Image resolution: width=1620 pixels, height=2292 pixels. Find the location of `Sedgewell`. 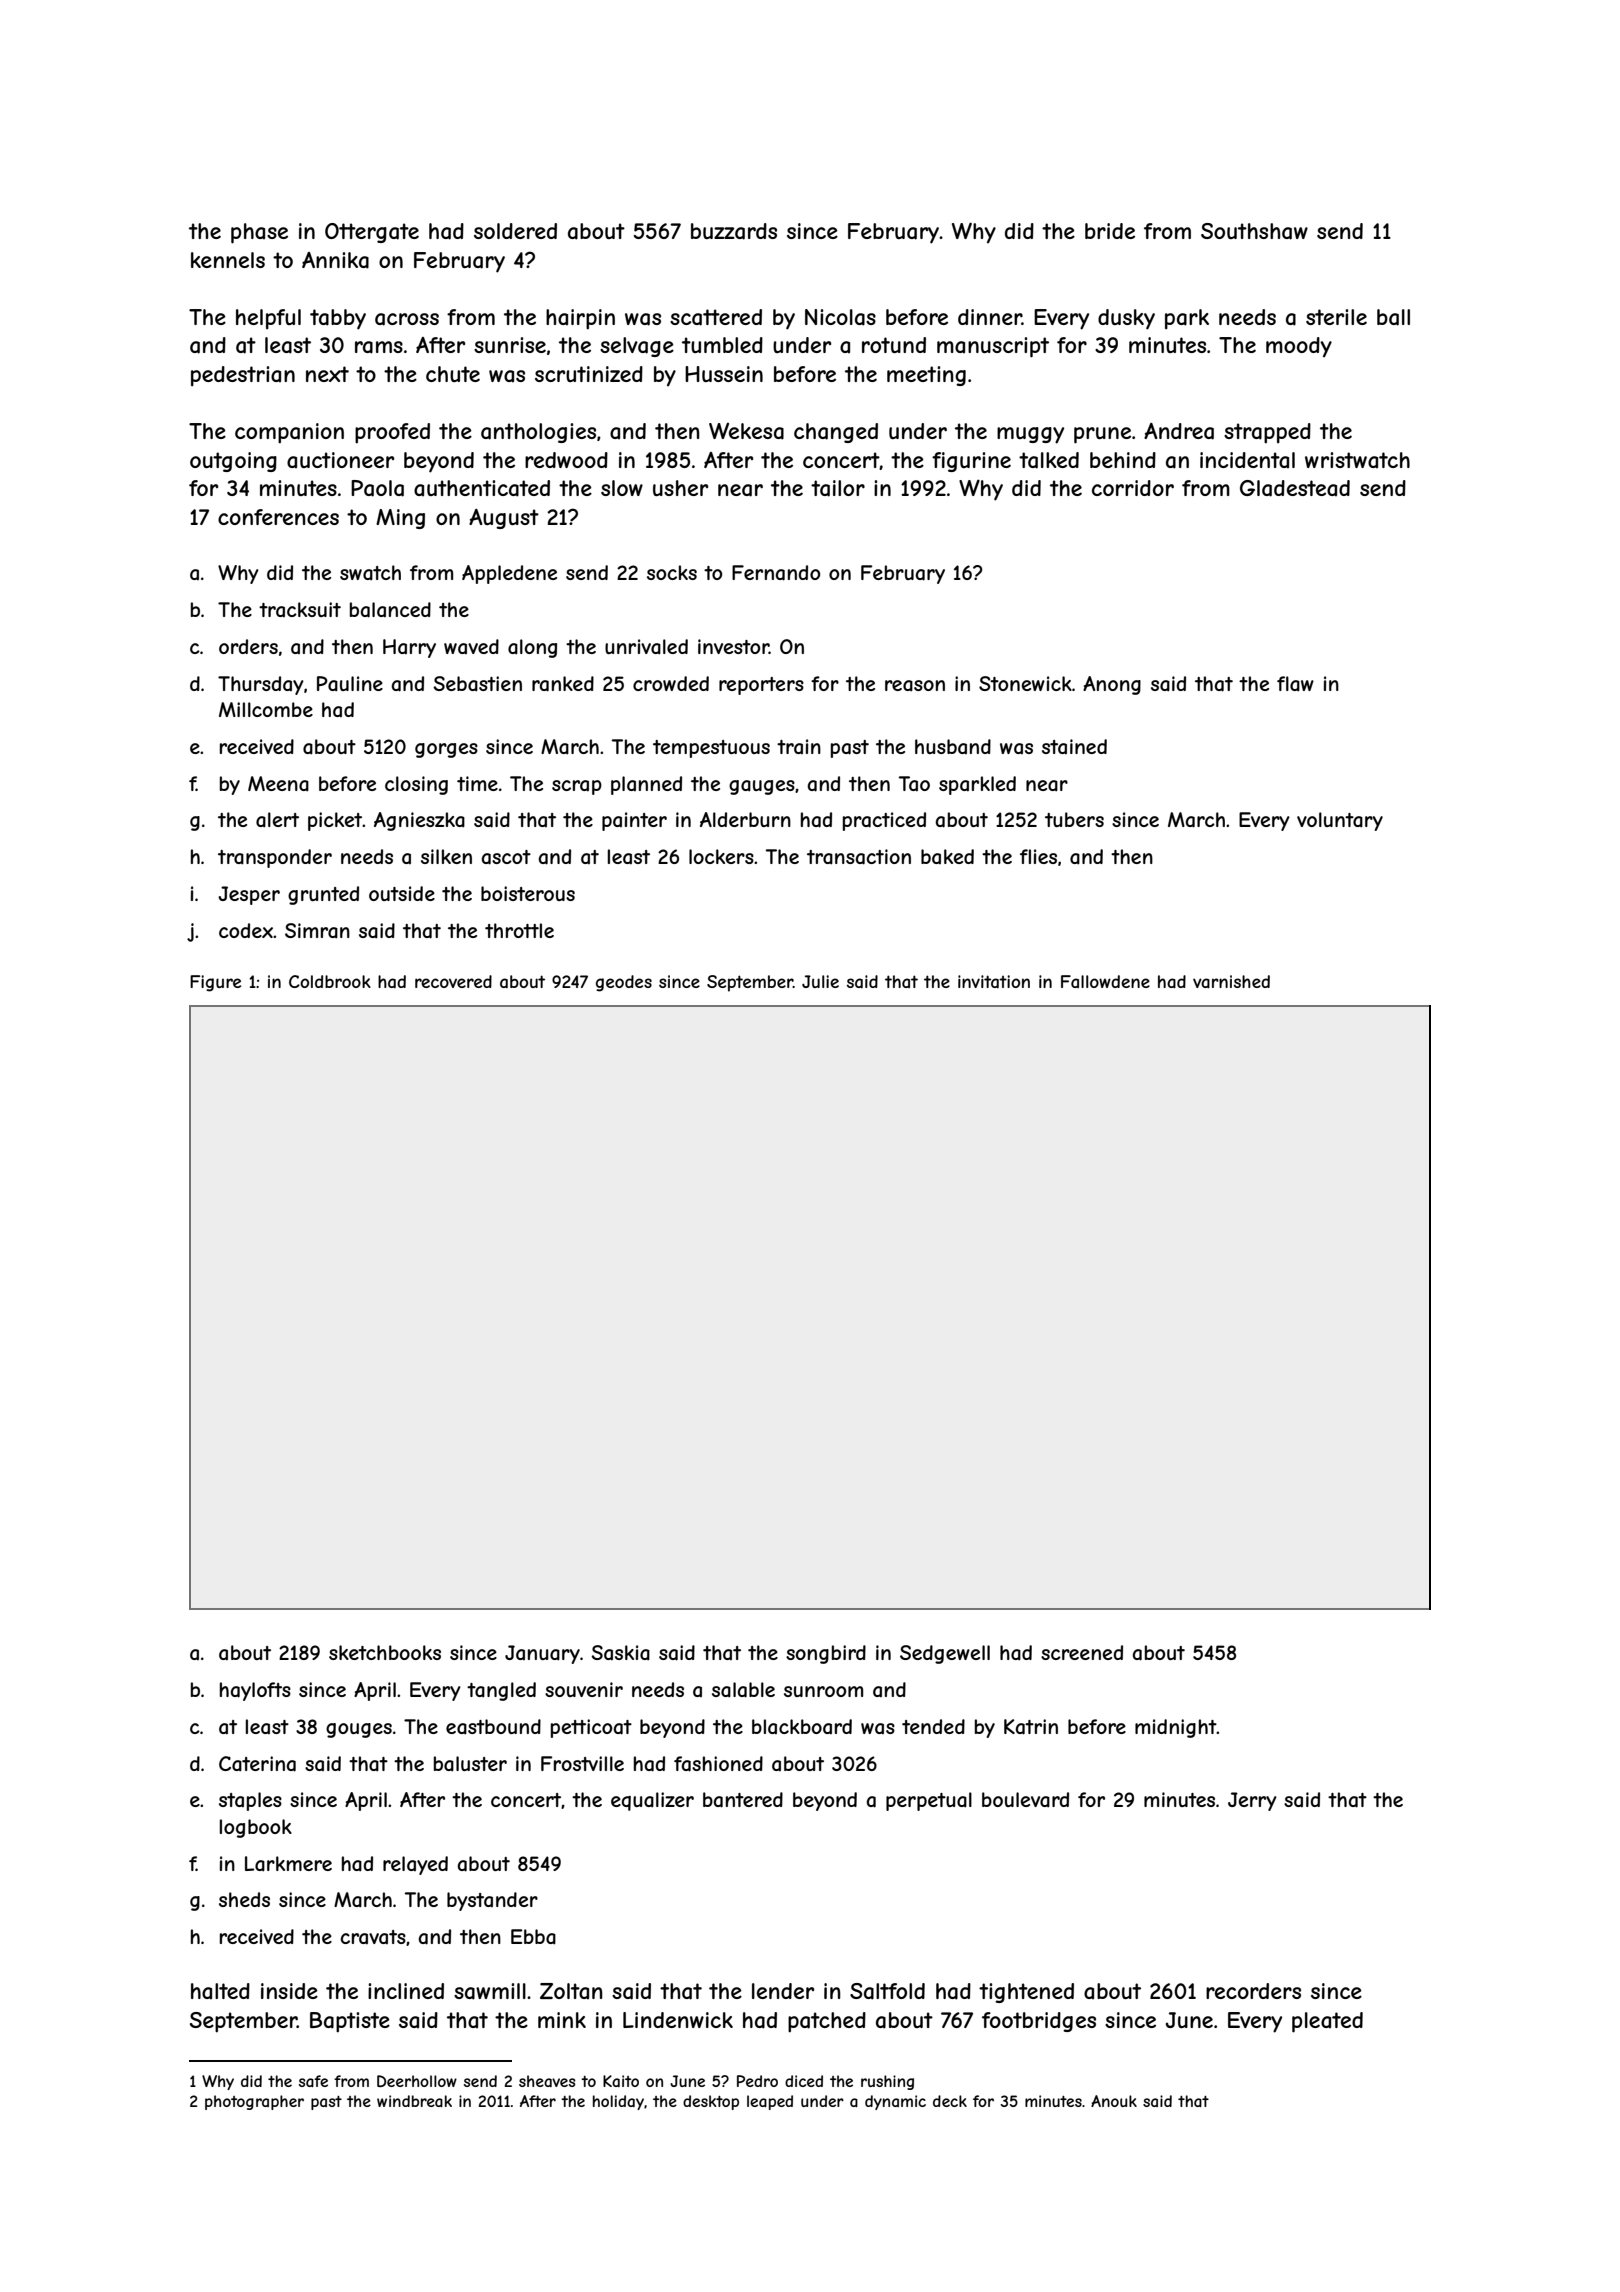

Sedgewell is located at coordinates (945, 1654).
